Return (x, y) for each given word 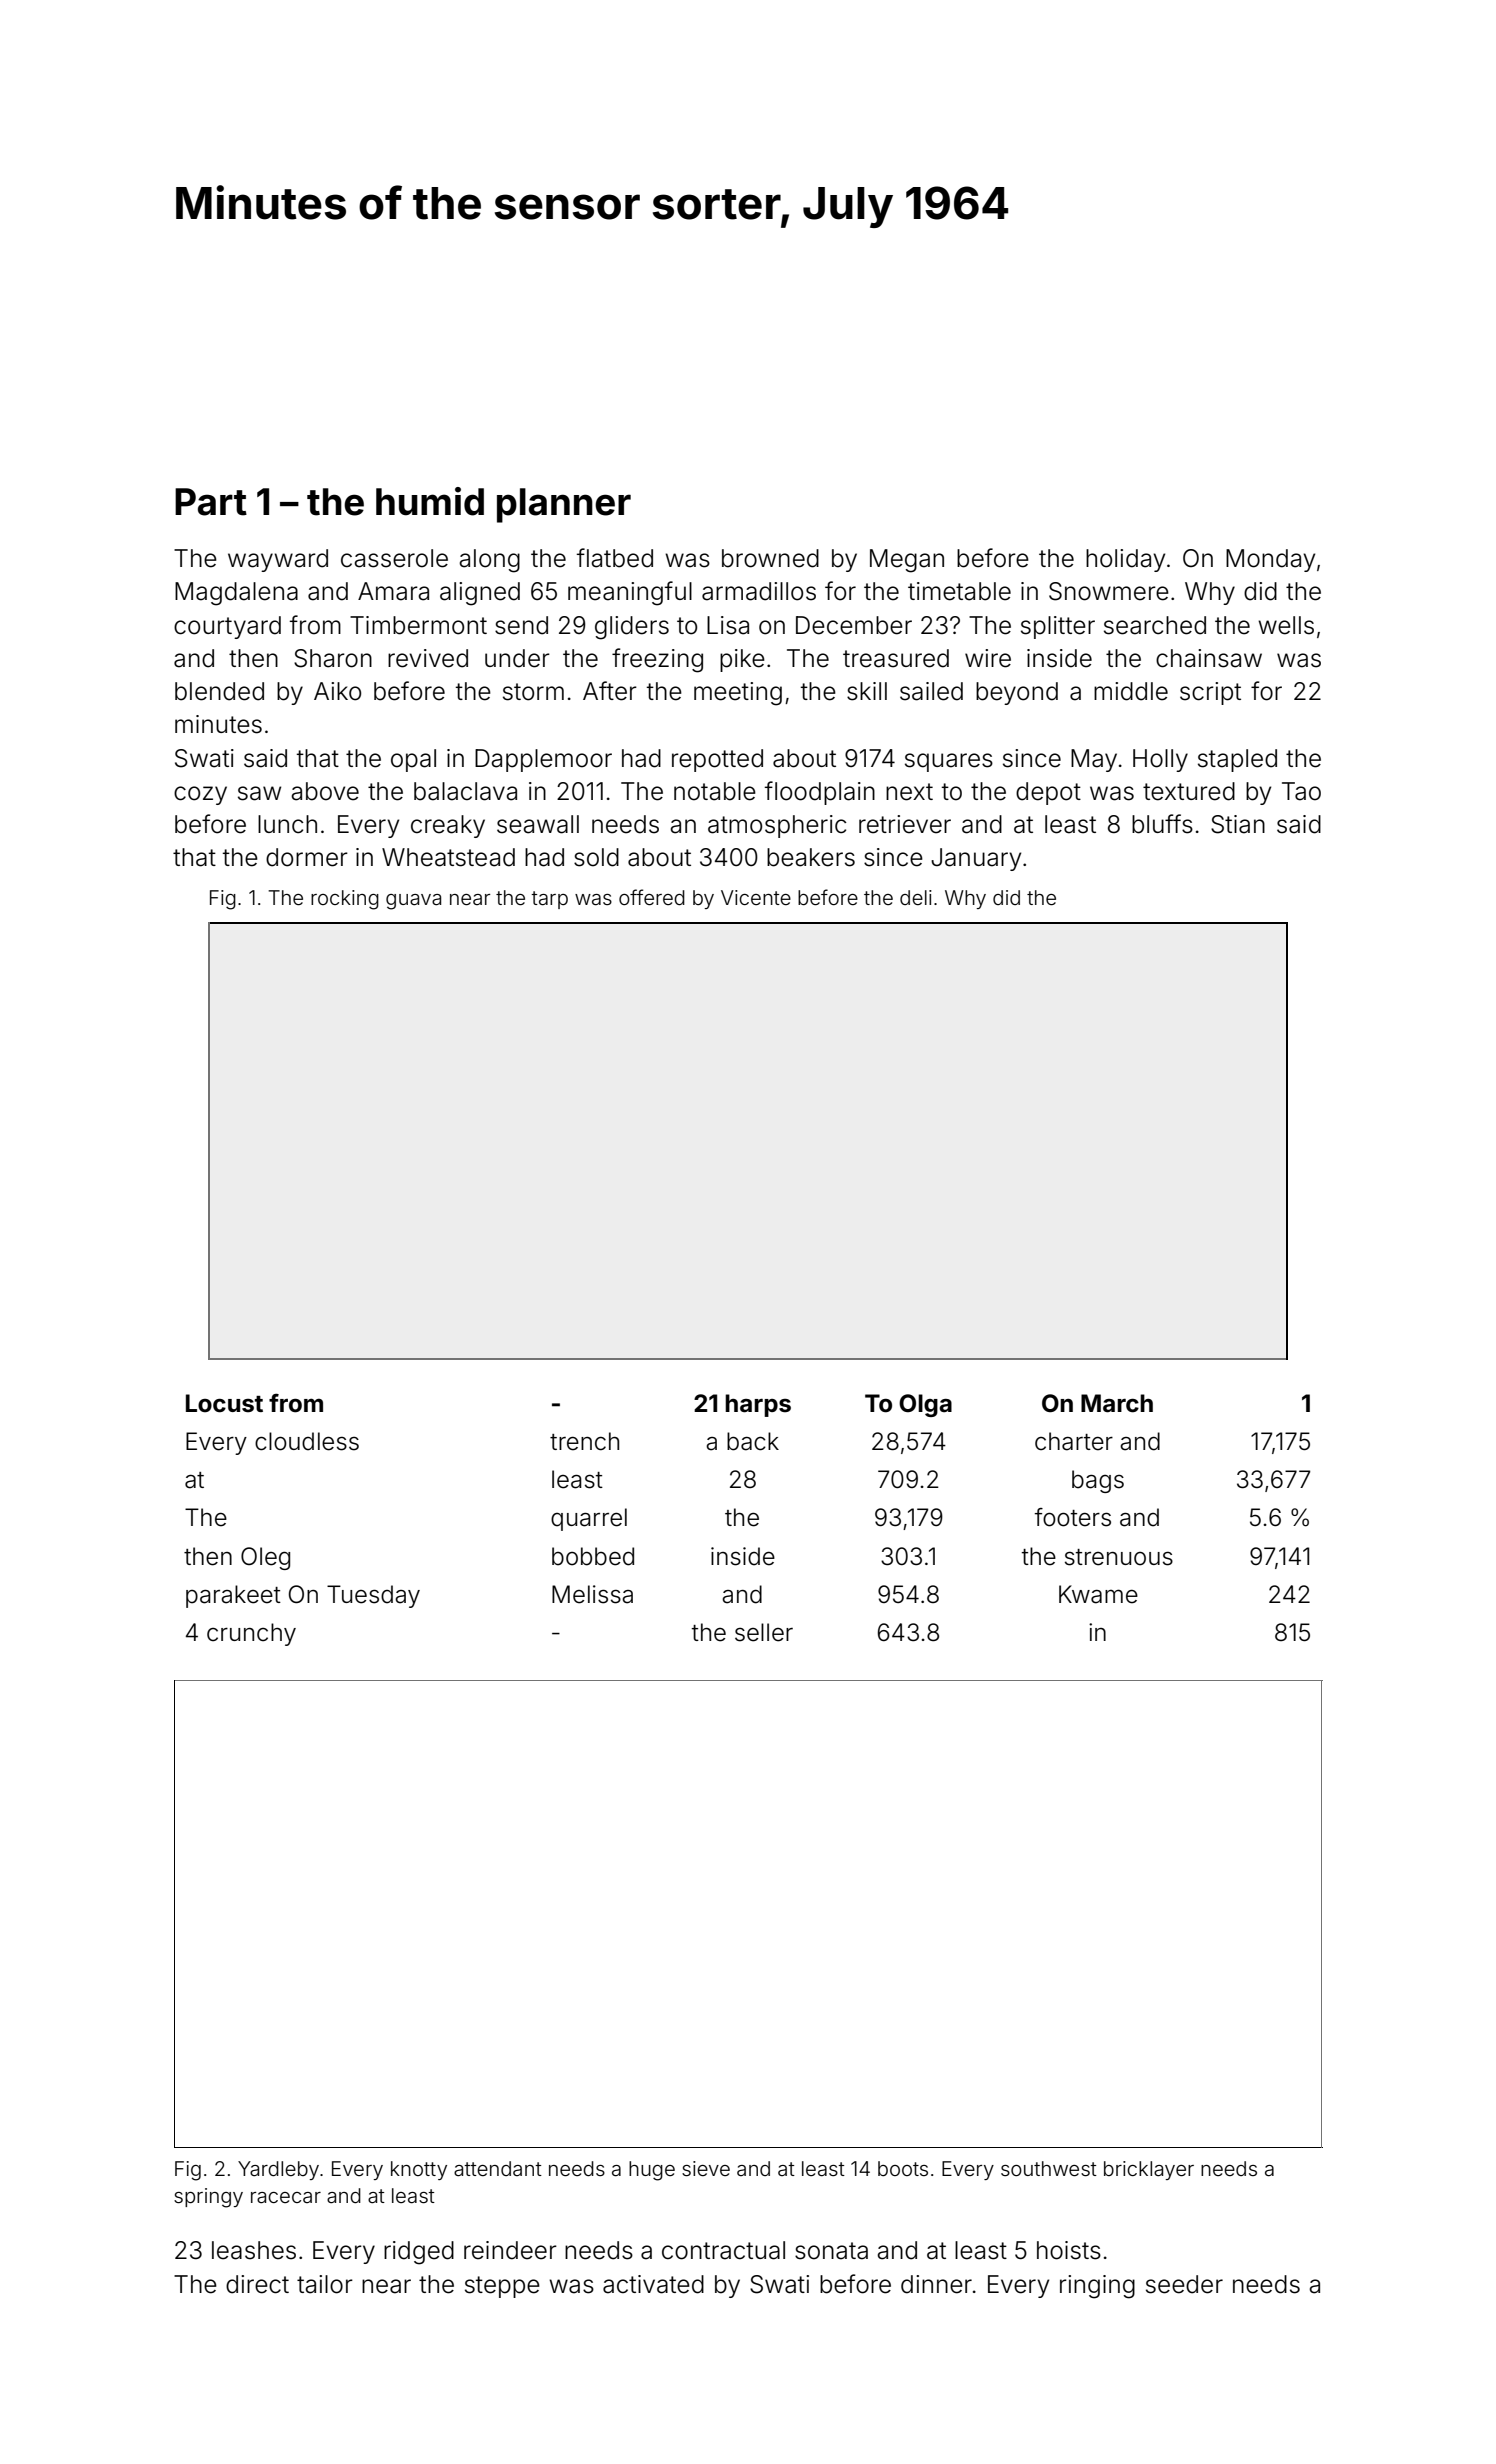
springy (208, 2198)
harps (758, 1405)
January (976, 859)
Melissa (592, 1594)
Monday (1270, 560)
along (489, 561)
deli (916, 897)
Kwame (1098, 1594)
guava (413, 902)
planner (564, 505)
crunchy (251, 1634)
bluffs (1162, 824)
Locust (224, 1403)
